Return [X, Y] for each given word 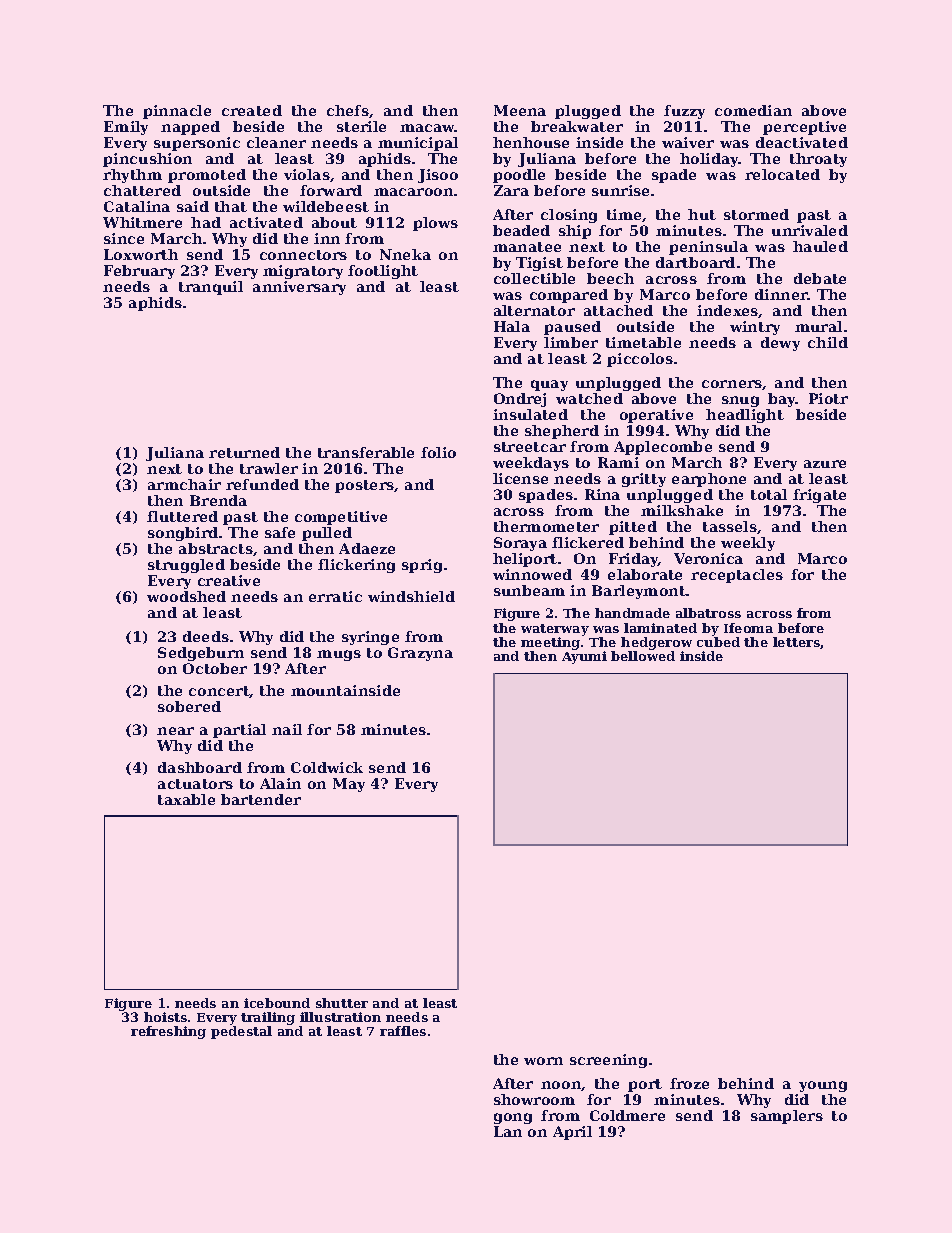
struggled [186, 566]
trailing [268, 1018]
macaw [427, 128]
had [206, 222]
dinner [781, 294]
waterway [555, 630]
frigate [819, 496]
